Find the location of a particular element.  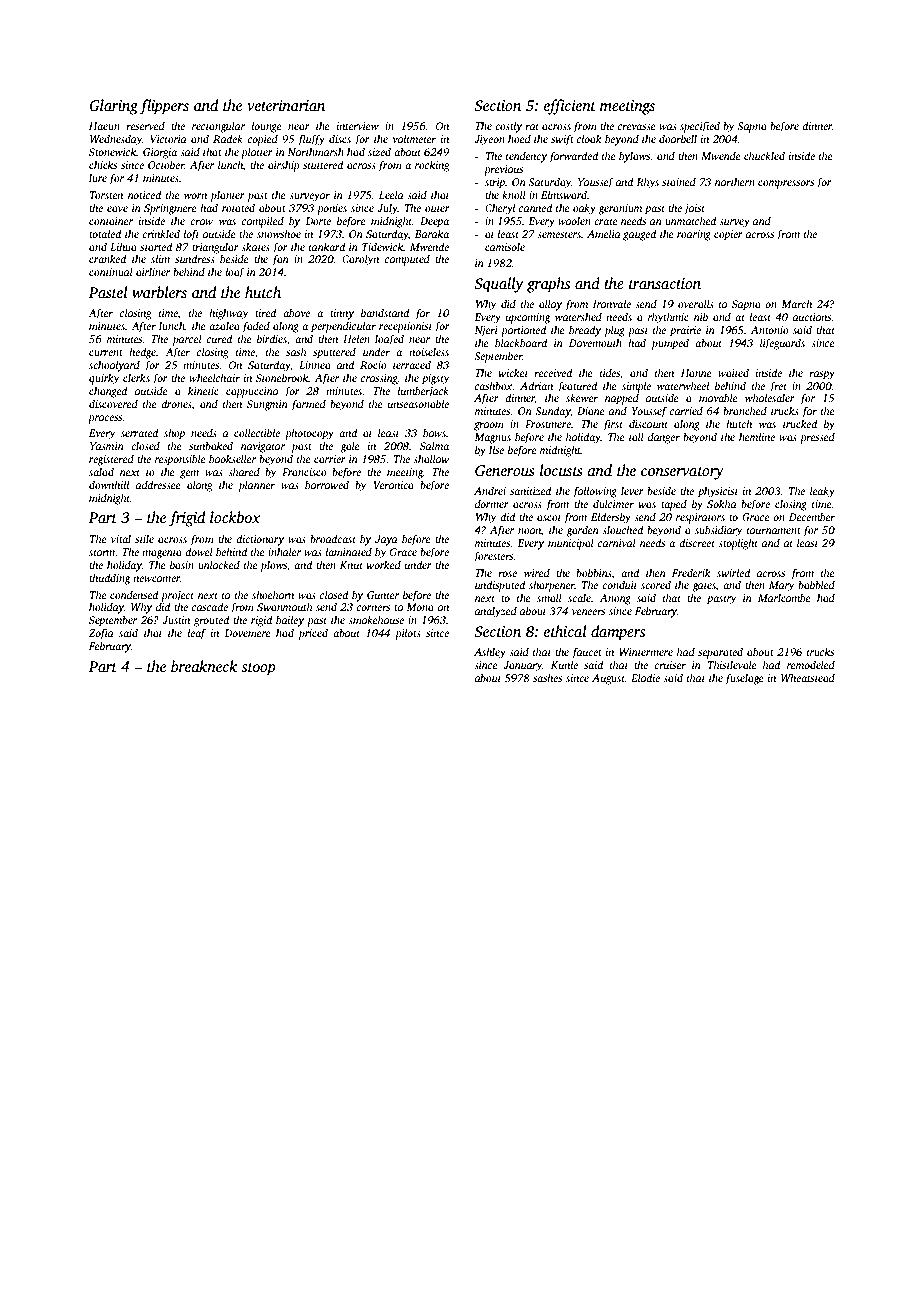

cloak is located at coordinates (589, 138).
